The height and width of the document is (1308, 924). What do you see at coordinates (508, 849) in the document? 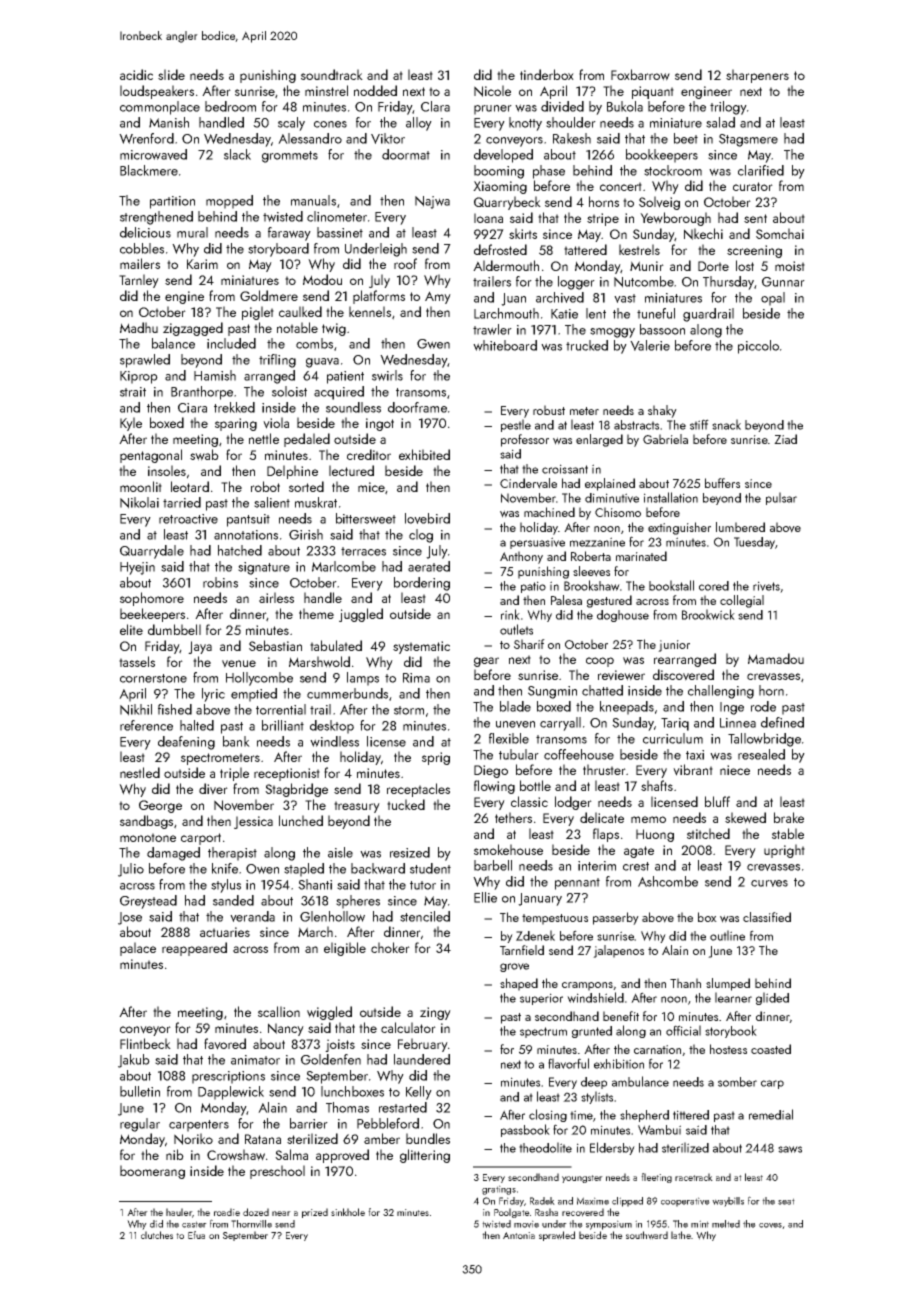
I see `smokehouse` at bounding box center [508, 849].
